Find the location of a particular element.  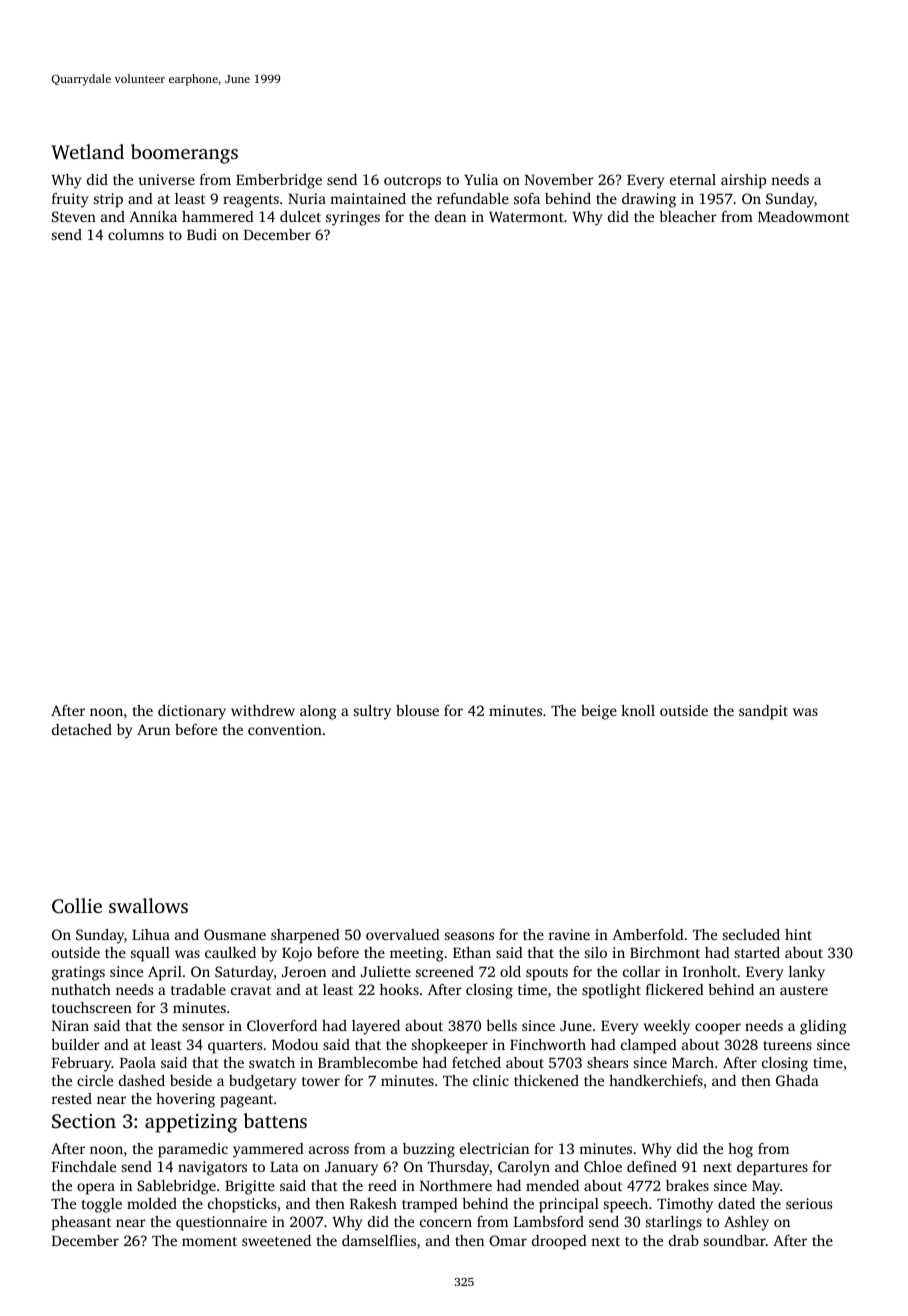

reagents is located at coordinates (251, 201).
